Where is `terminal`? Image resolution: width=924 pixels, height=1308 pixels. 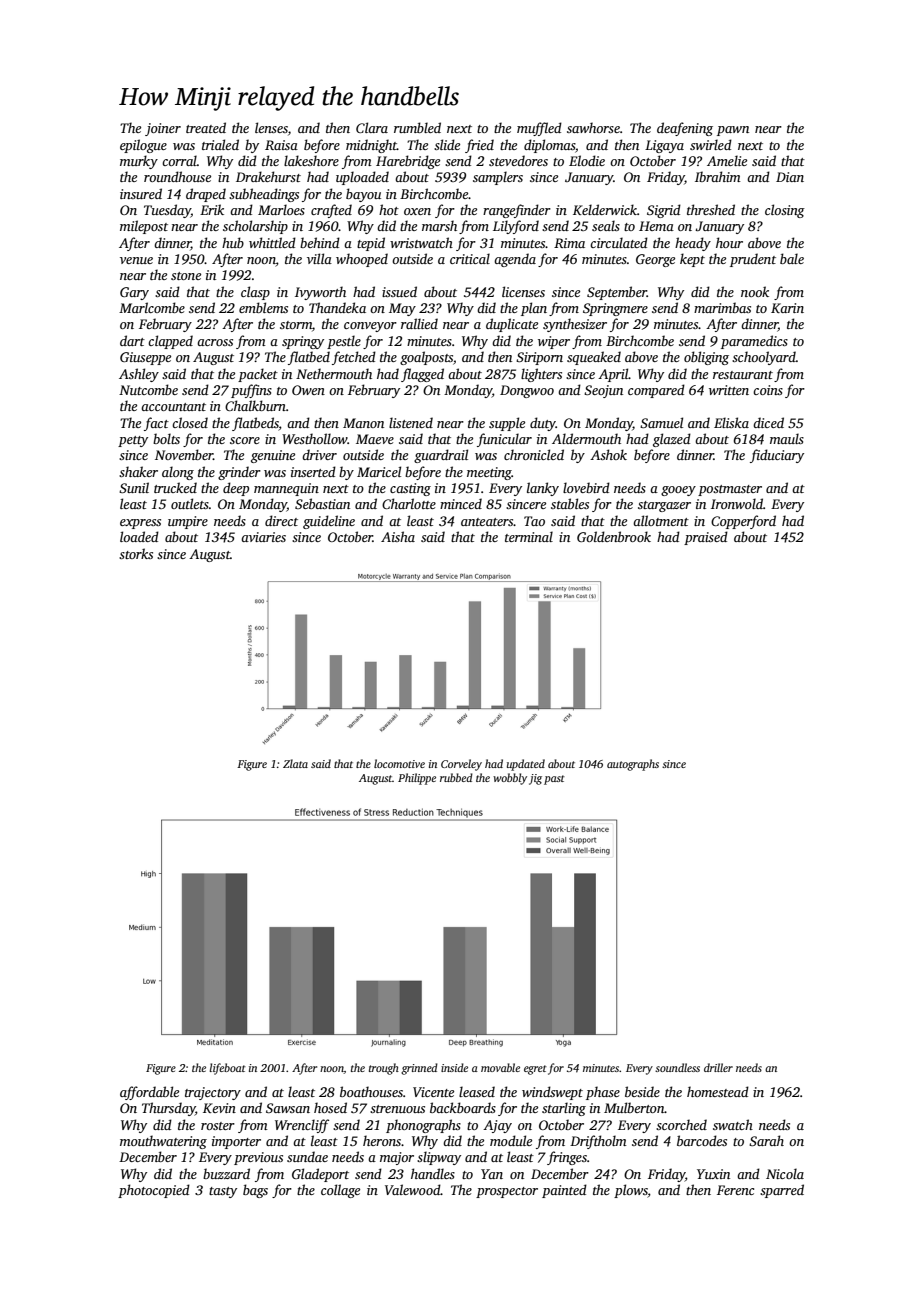
terminal is located at coordinates (529, 536).
